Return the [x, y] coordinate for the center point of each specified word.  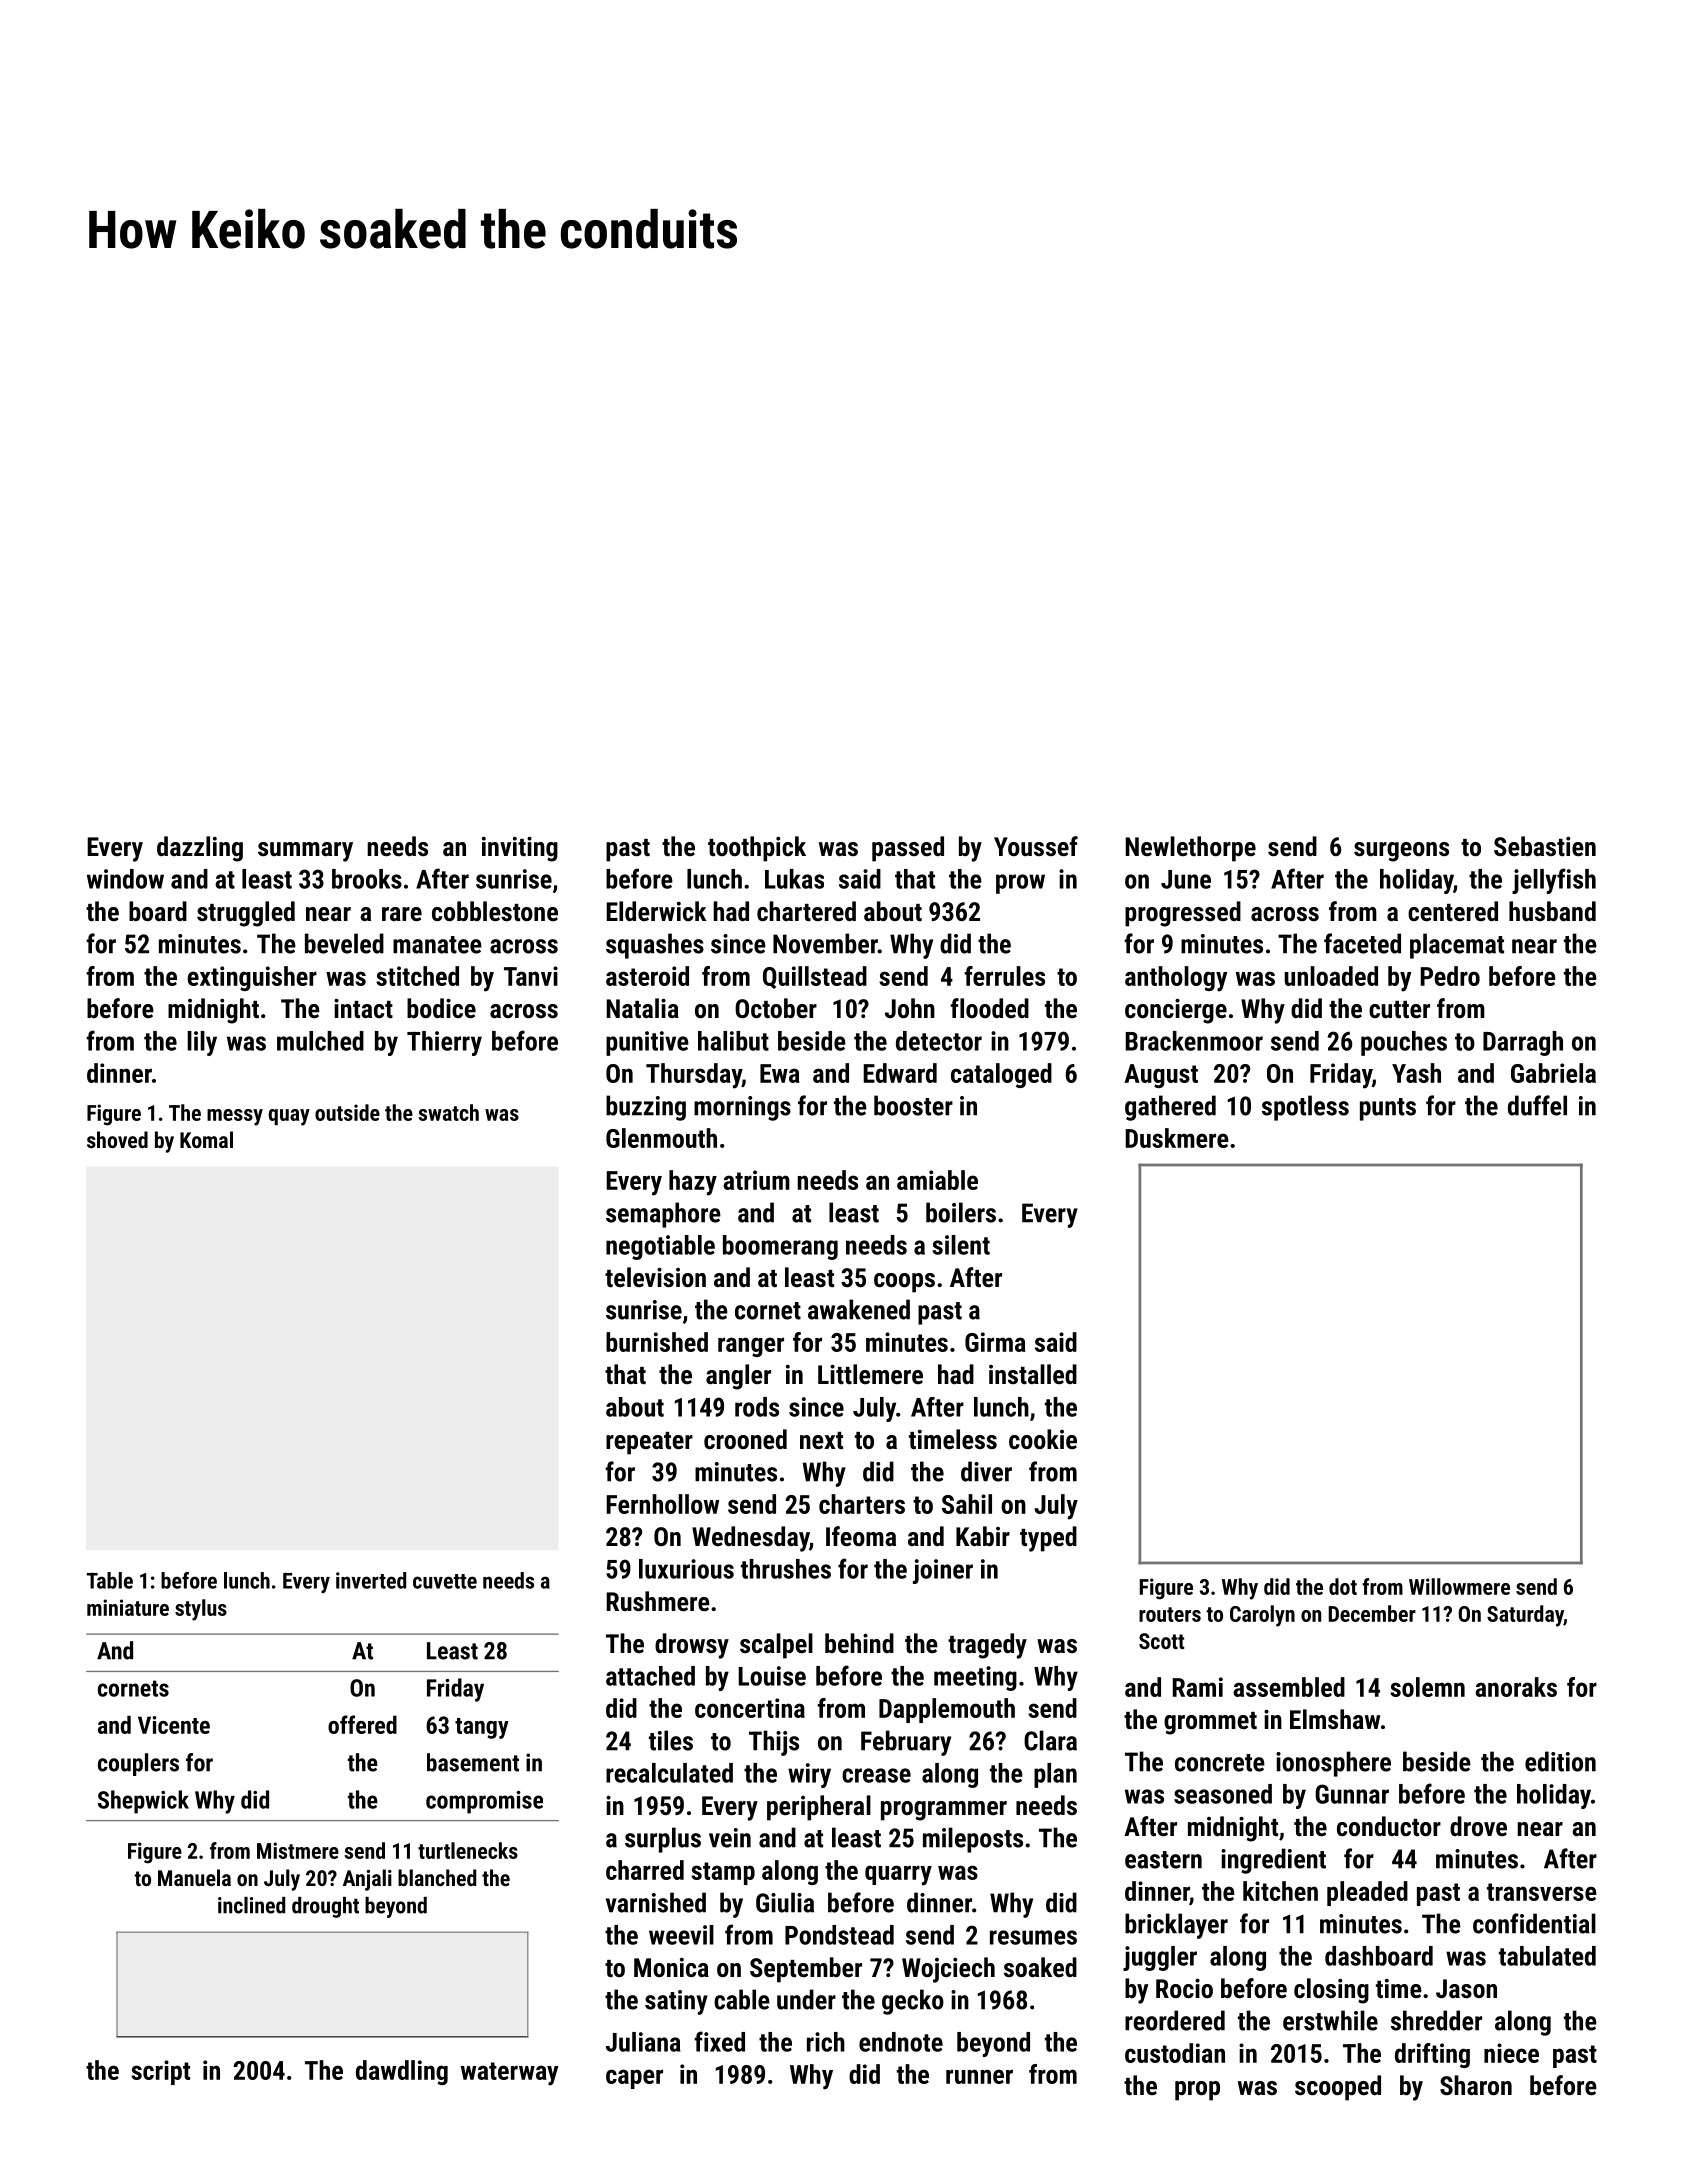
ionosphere [1333, 1764]
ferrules [1004, 976]
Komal [206, 1139]
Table [110, 1580]
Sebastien [1545, 846]
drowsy [692, 1646]
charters [862, 1504]
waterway [510, 2074]
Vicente [174, 1725]
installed [1033, 1374]
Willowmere [1459, 1586]
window [125, 879]
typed [1048, 1539]
